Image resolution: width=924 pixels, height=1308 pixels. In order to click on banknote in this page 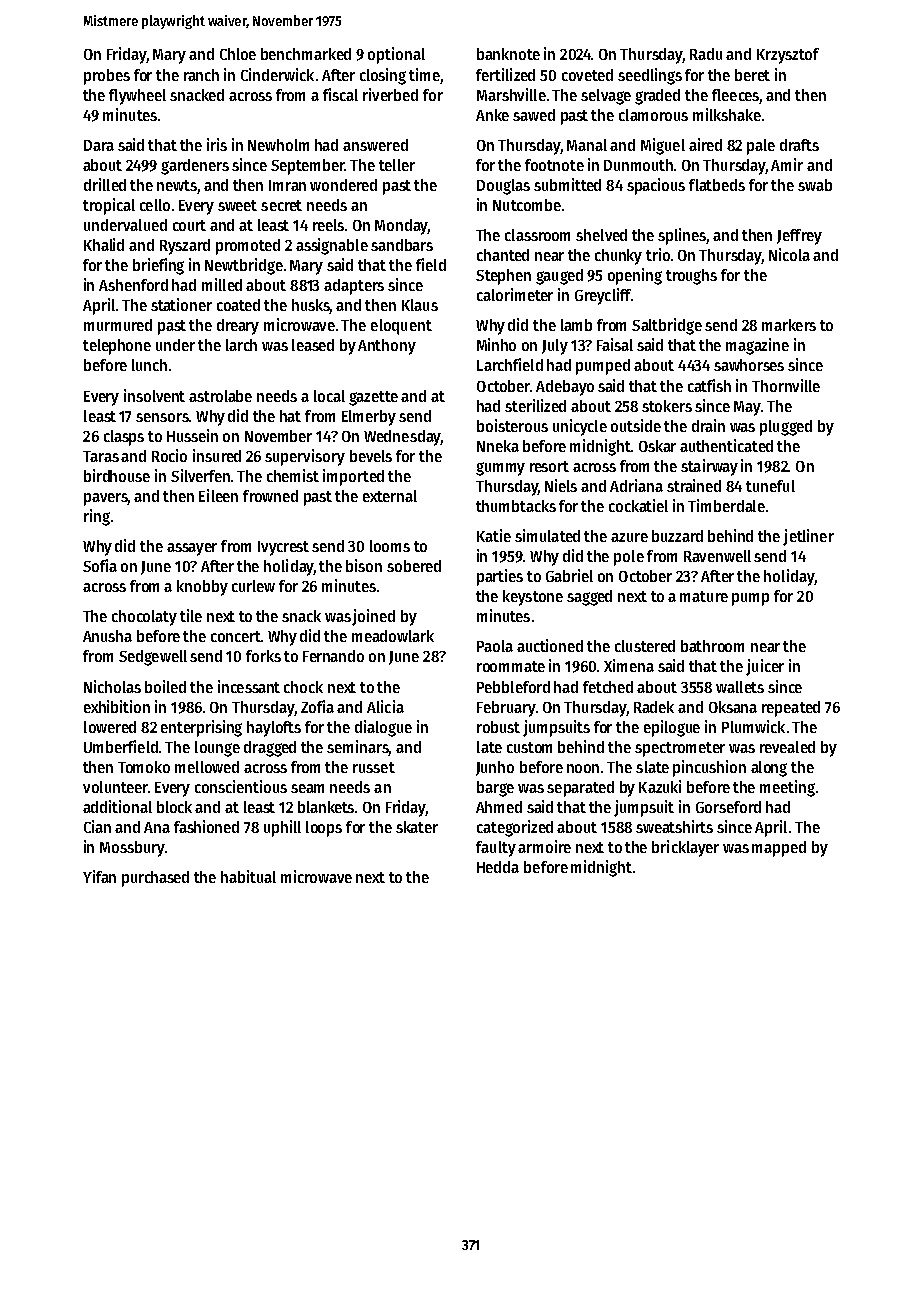, I will do `click(508, 54)`.
